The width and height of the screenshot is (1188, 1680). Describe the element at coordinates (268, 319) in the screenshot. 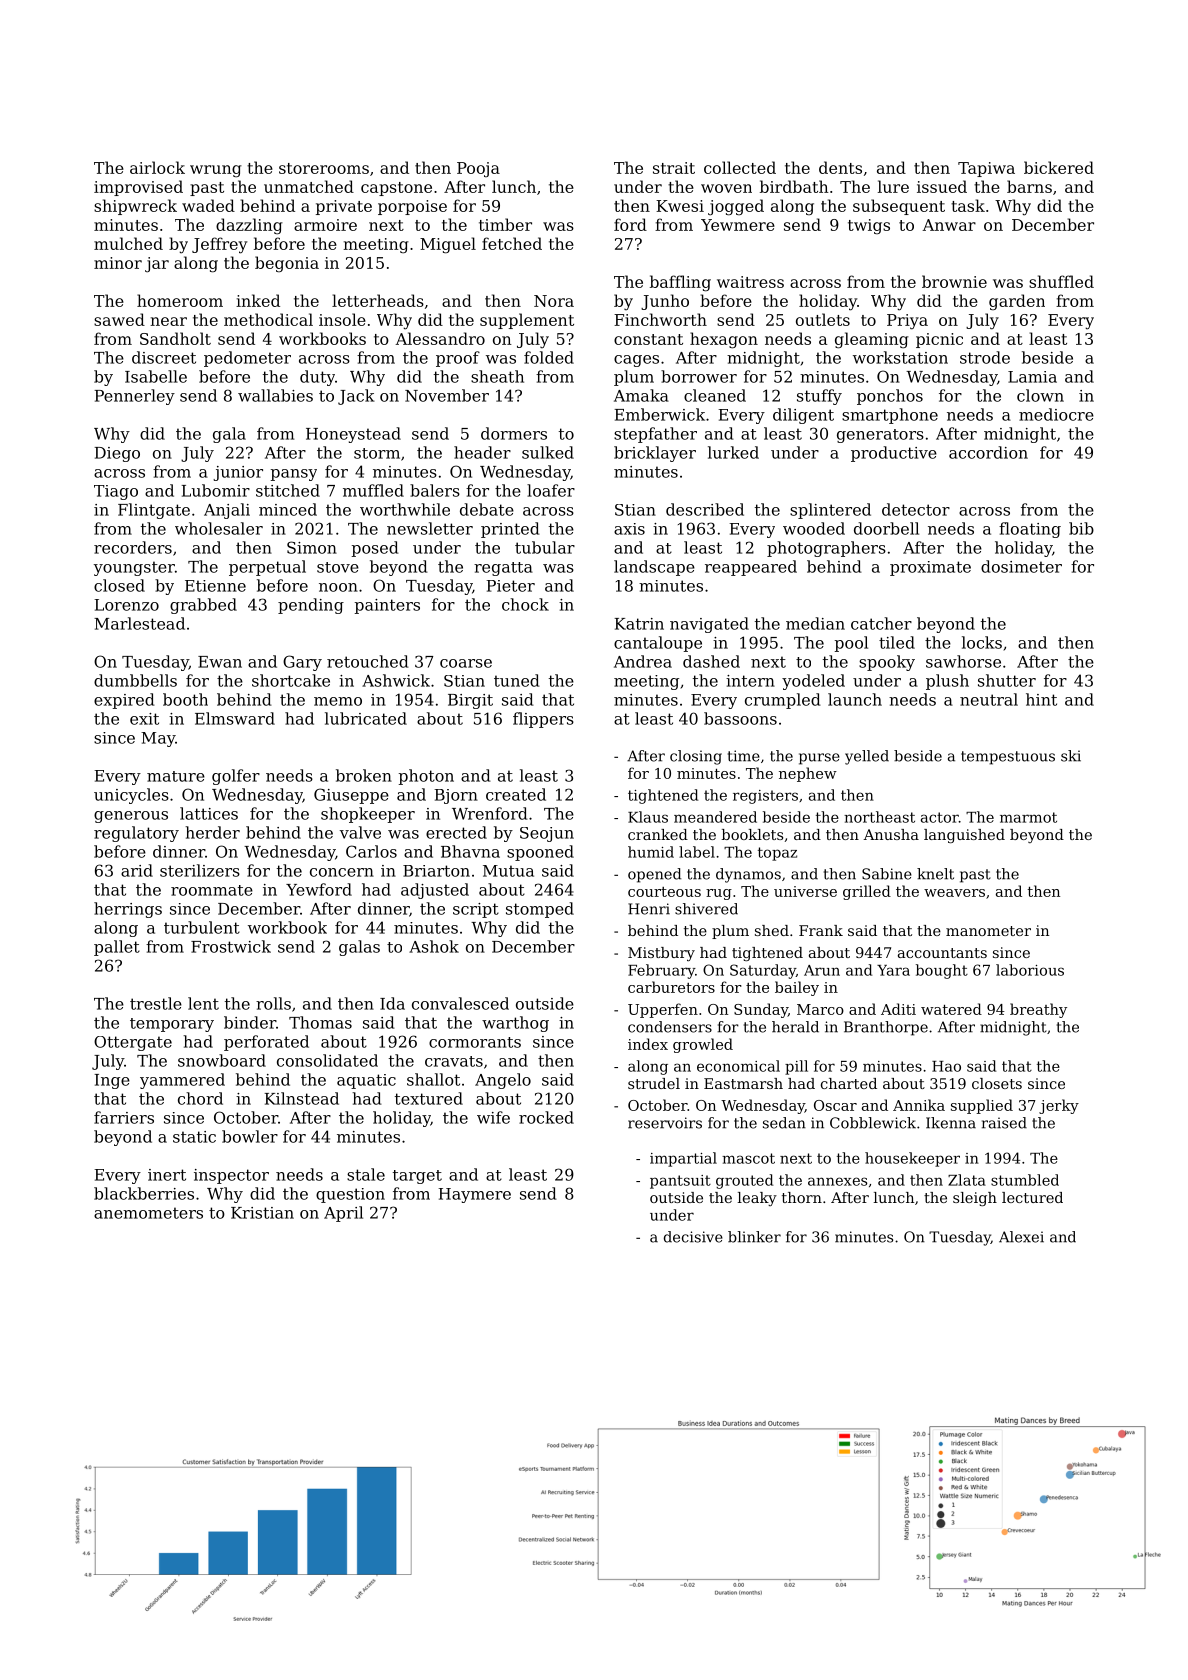

I see `methodical` at that location.
